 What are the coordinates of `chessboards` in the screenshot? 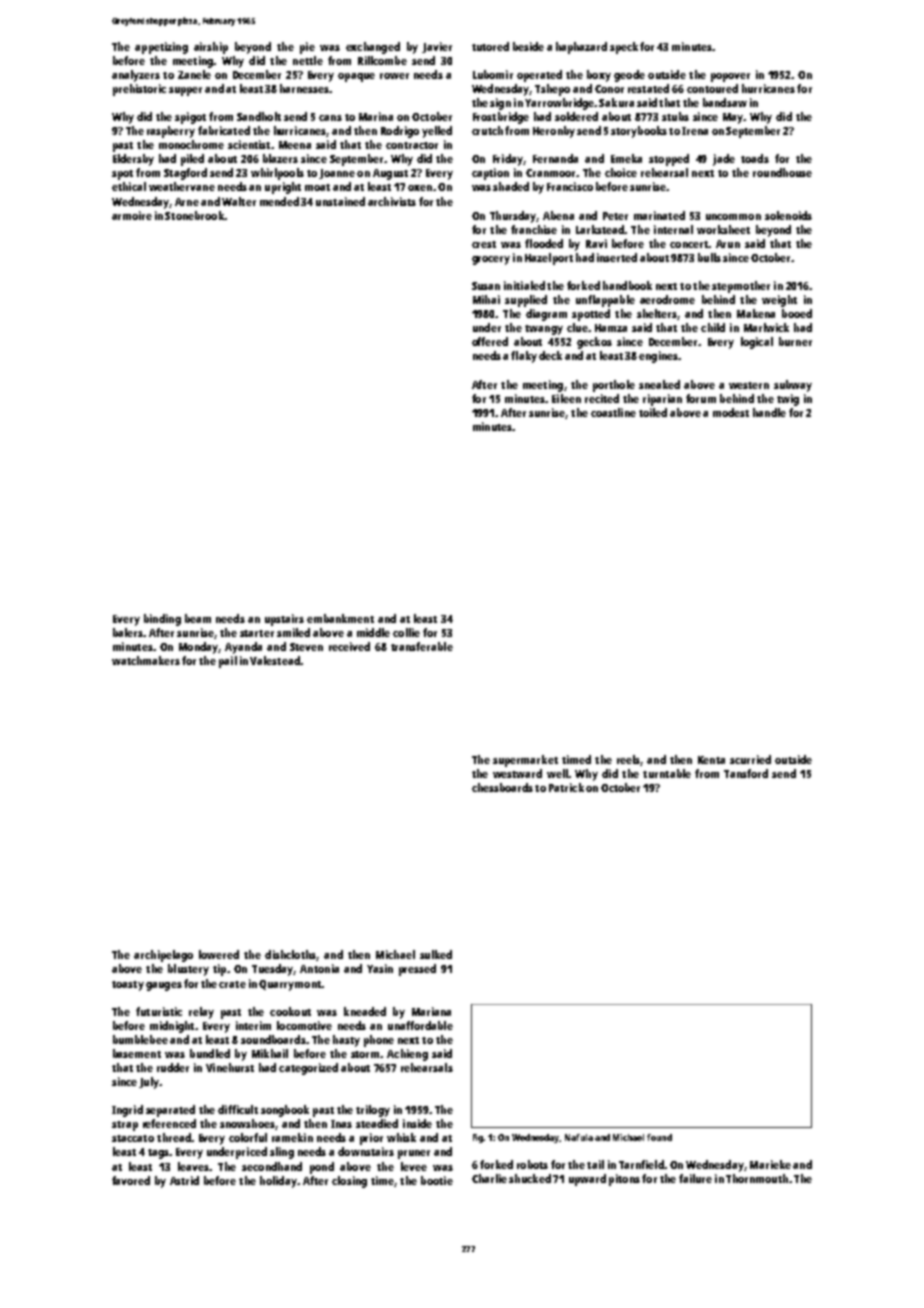 It's located at (502, 787).
